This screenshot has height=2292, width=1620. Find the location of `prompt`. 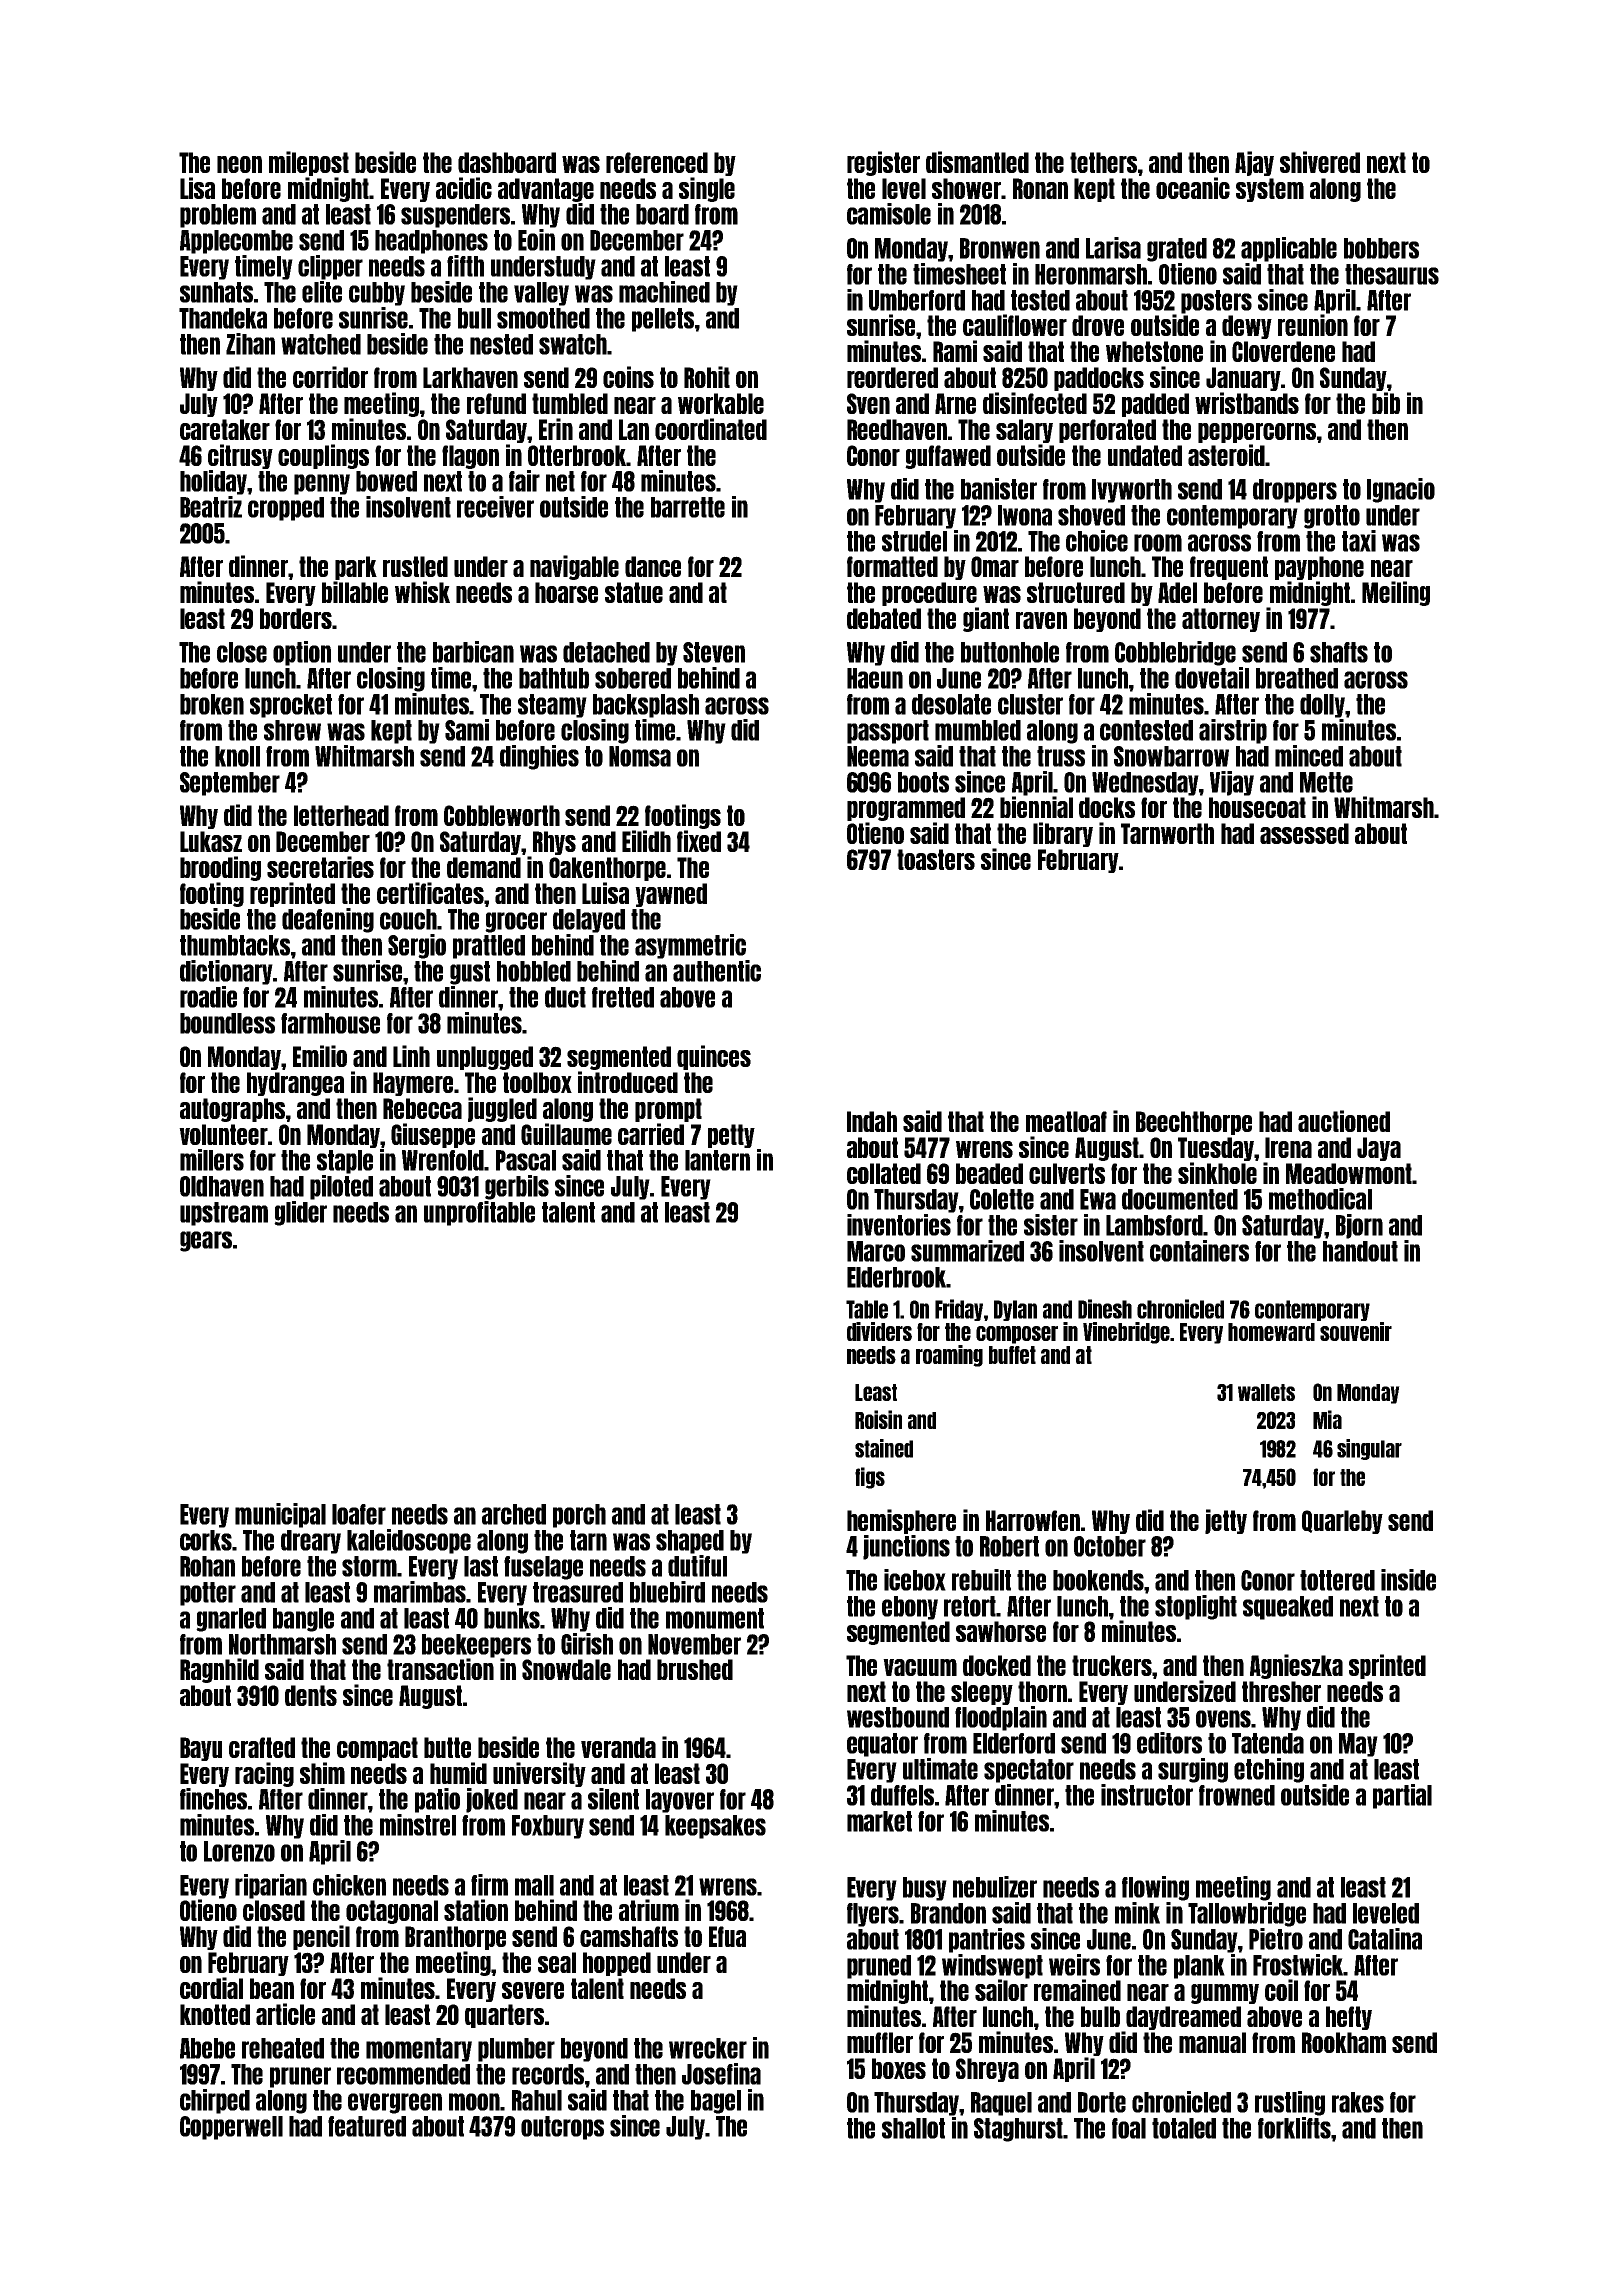

prompt is located at coordinates (668, 1110).
